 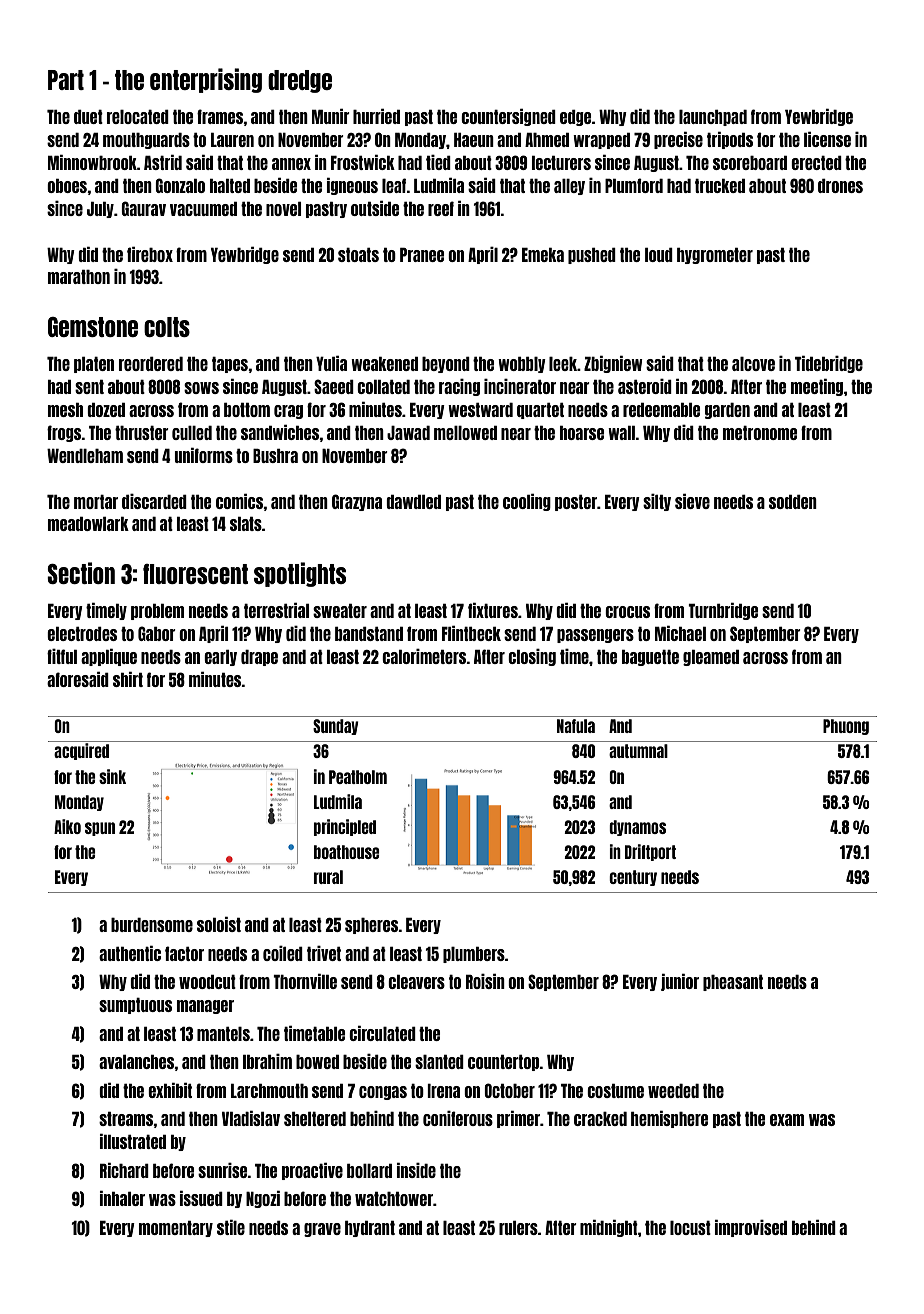 What do you see at coordinates (645, 386) in the screenshot?
I see `asteroid` at bounding box center [645, 386].
